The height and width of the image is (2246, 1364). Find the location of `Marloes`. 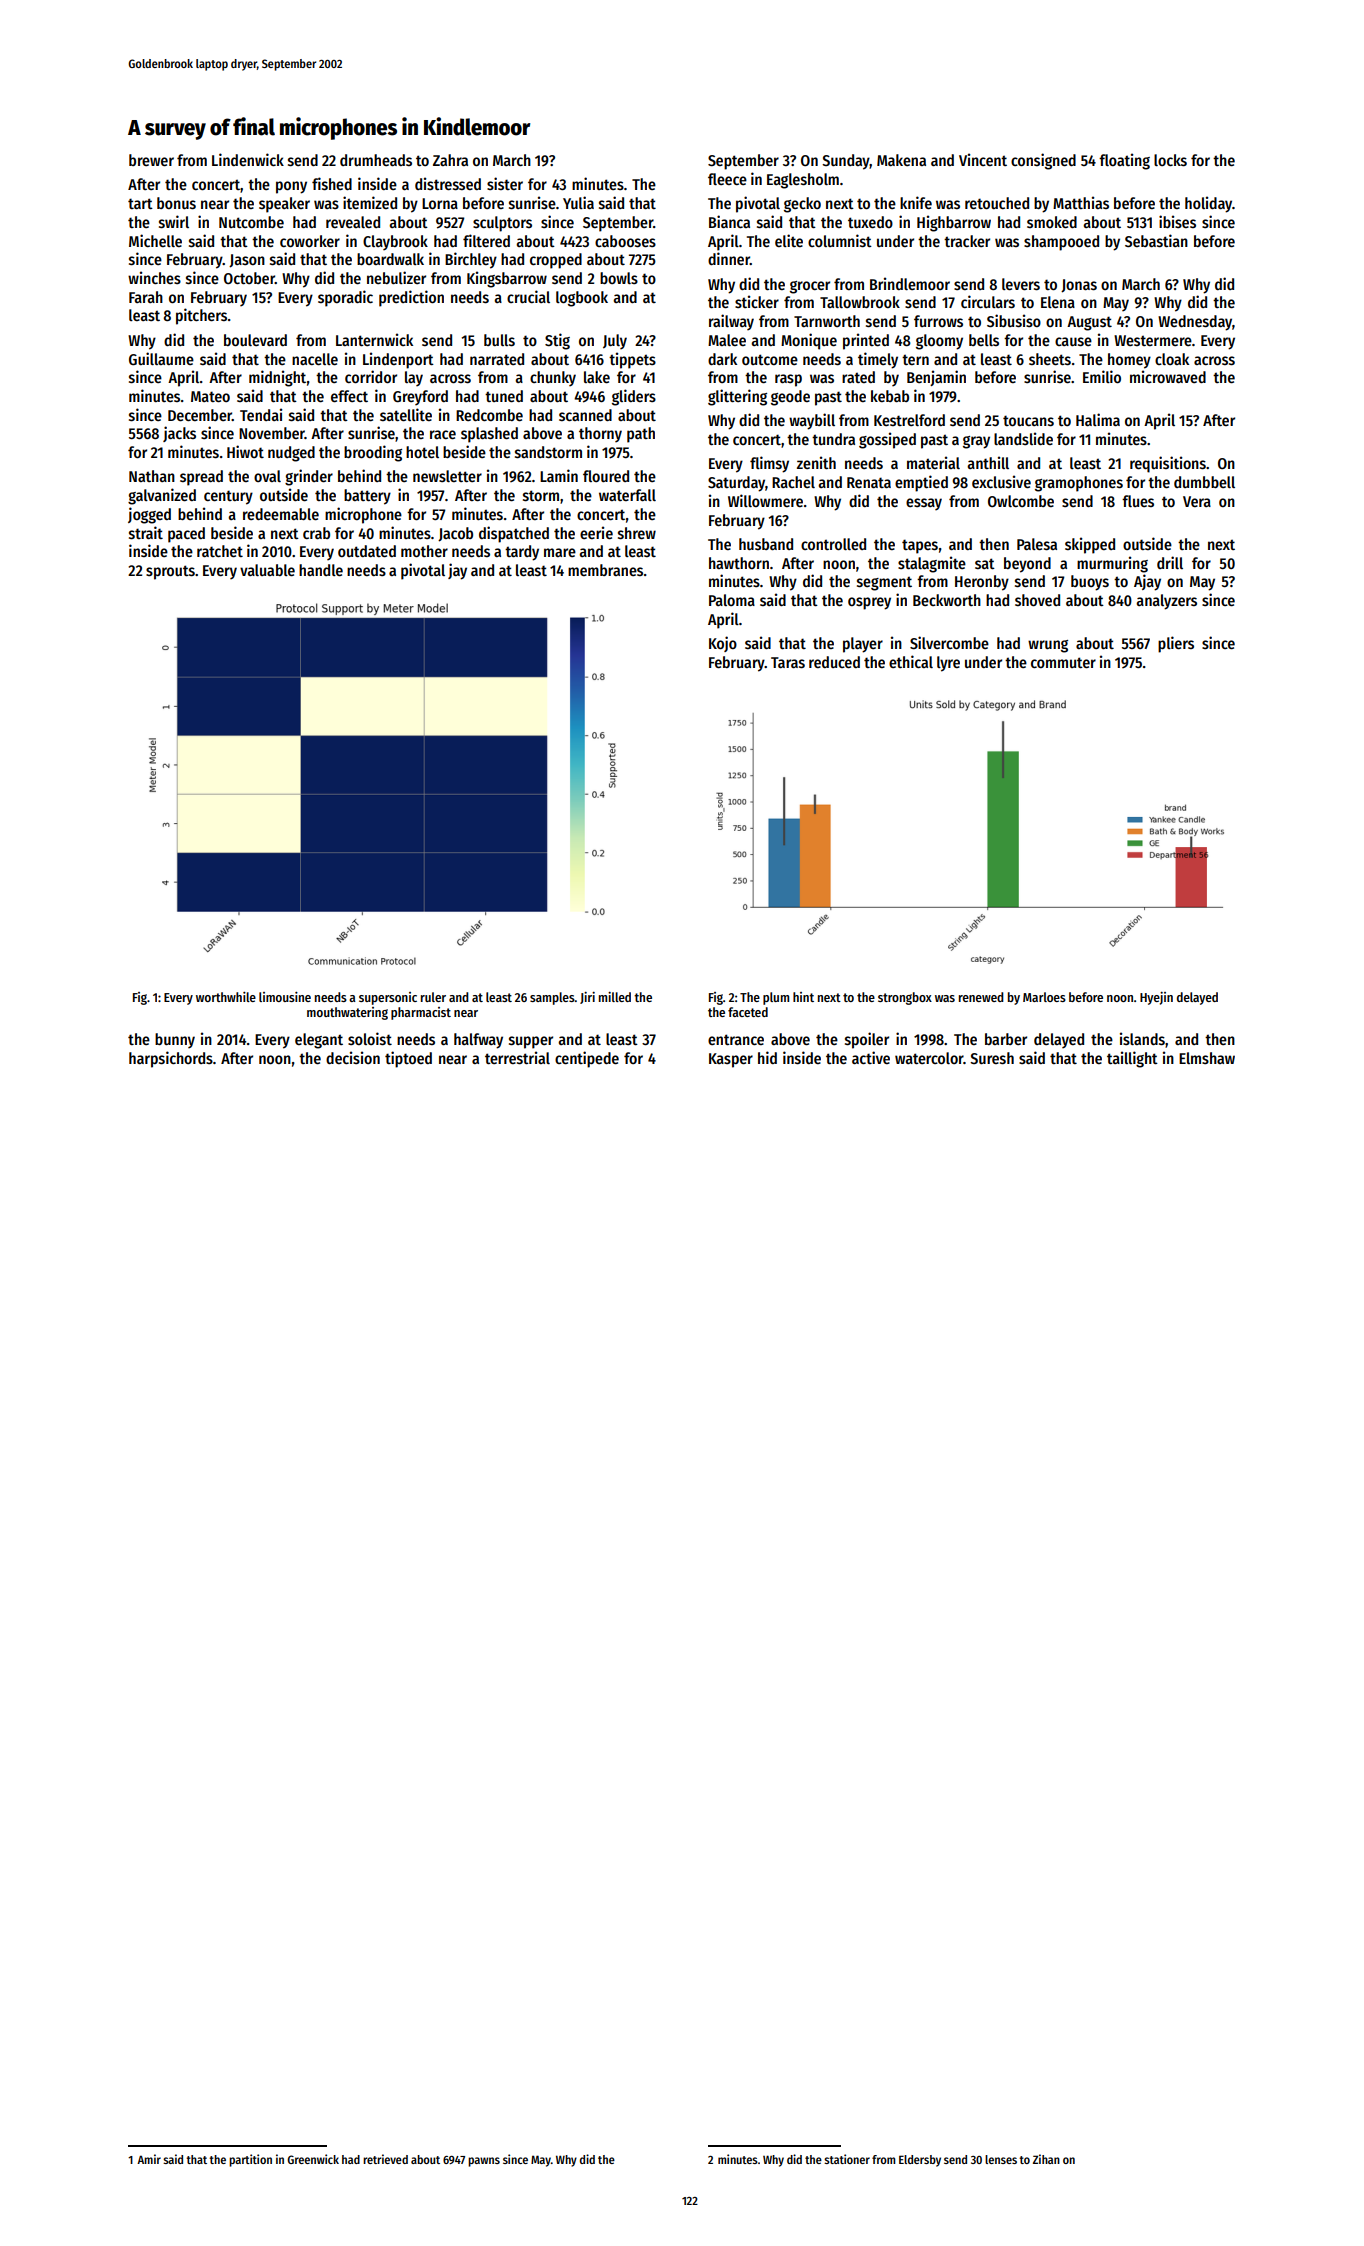

Marloes is located at coordinates (1044, 997).
